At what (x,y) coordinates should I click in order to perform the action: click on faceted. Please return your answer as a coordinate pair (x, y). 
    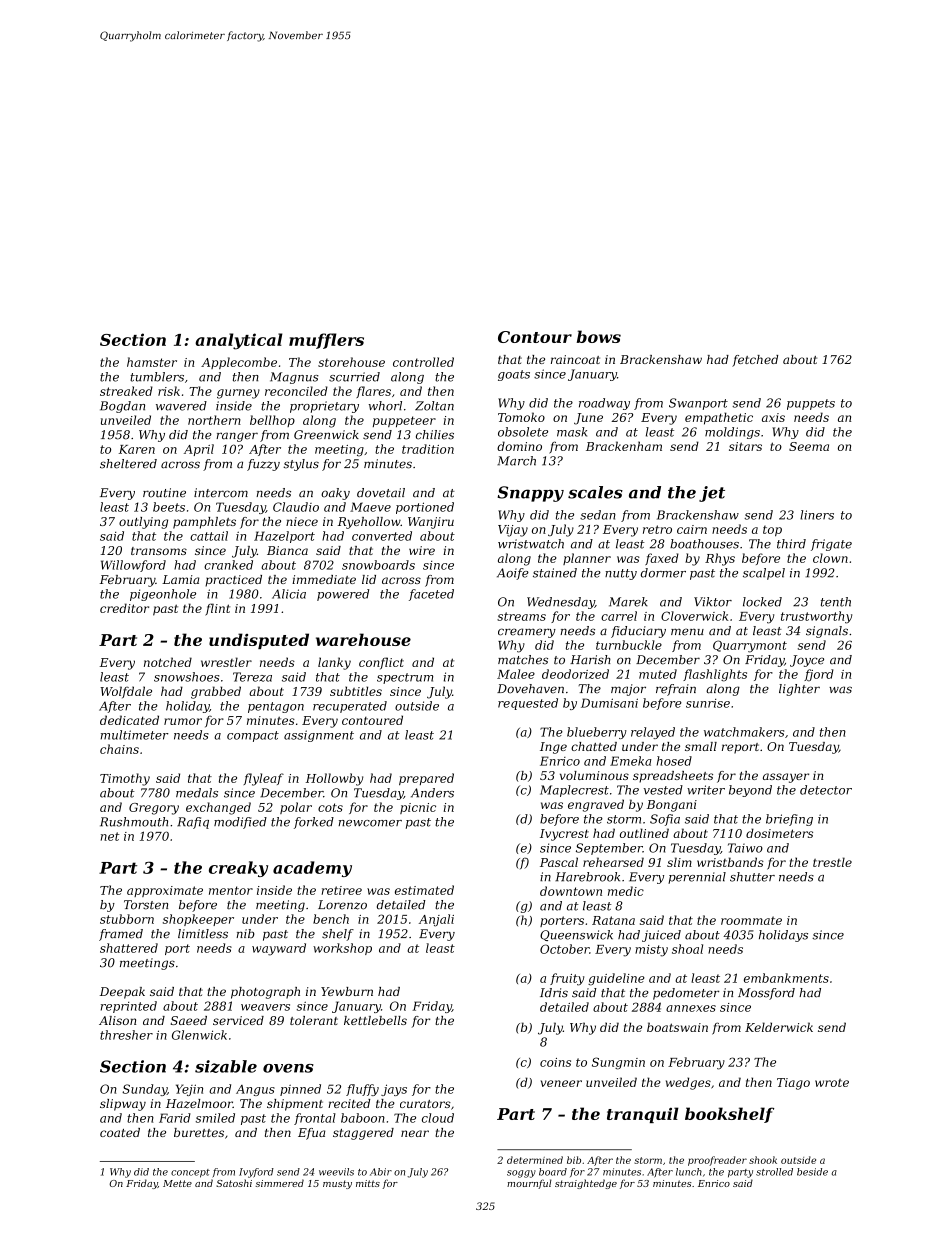
    Looking at the image, I should click on (431, 595).
